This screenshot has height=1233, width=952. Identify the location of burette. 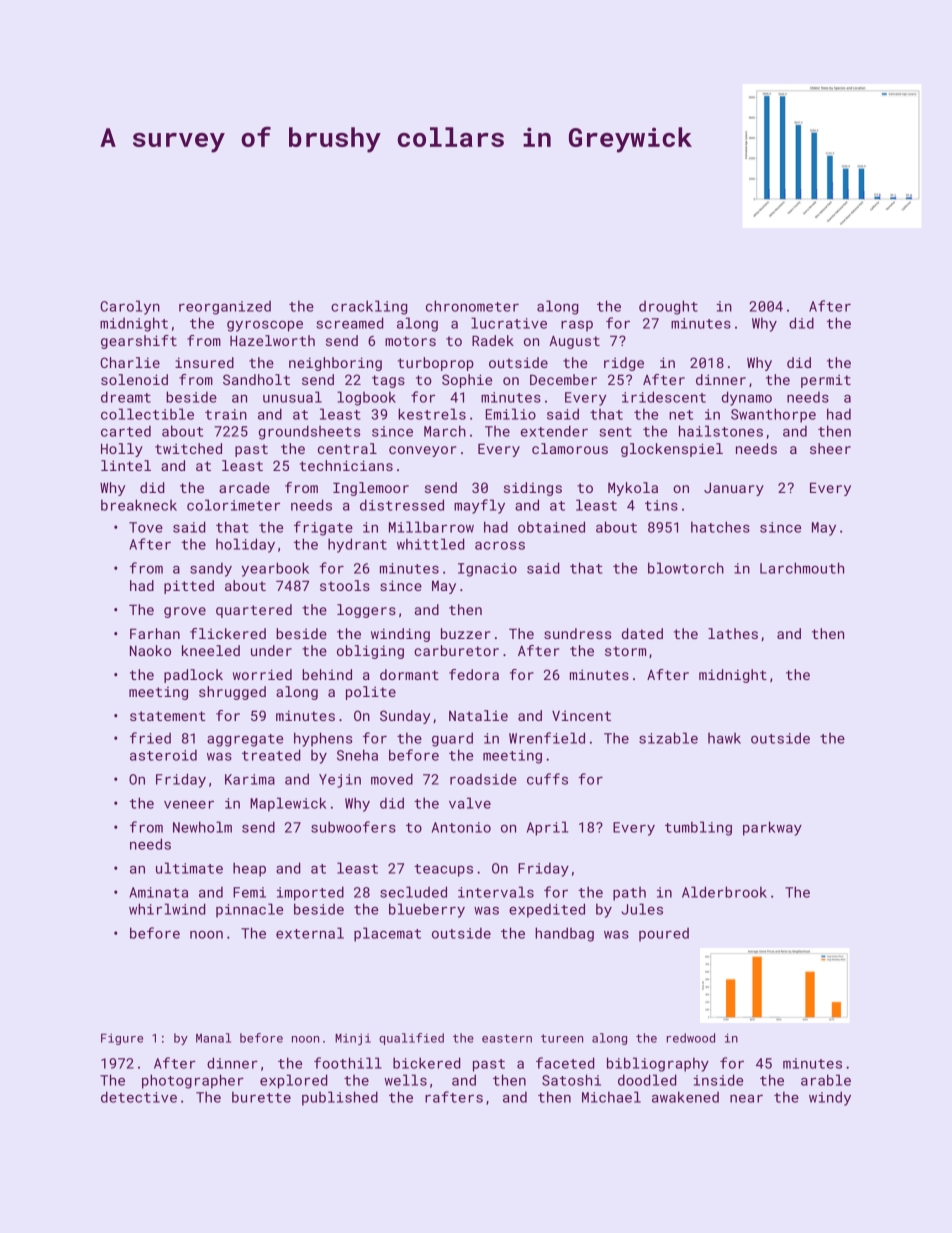
(261, 1097).
